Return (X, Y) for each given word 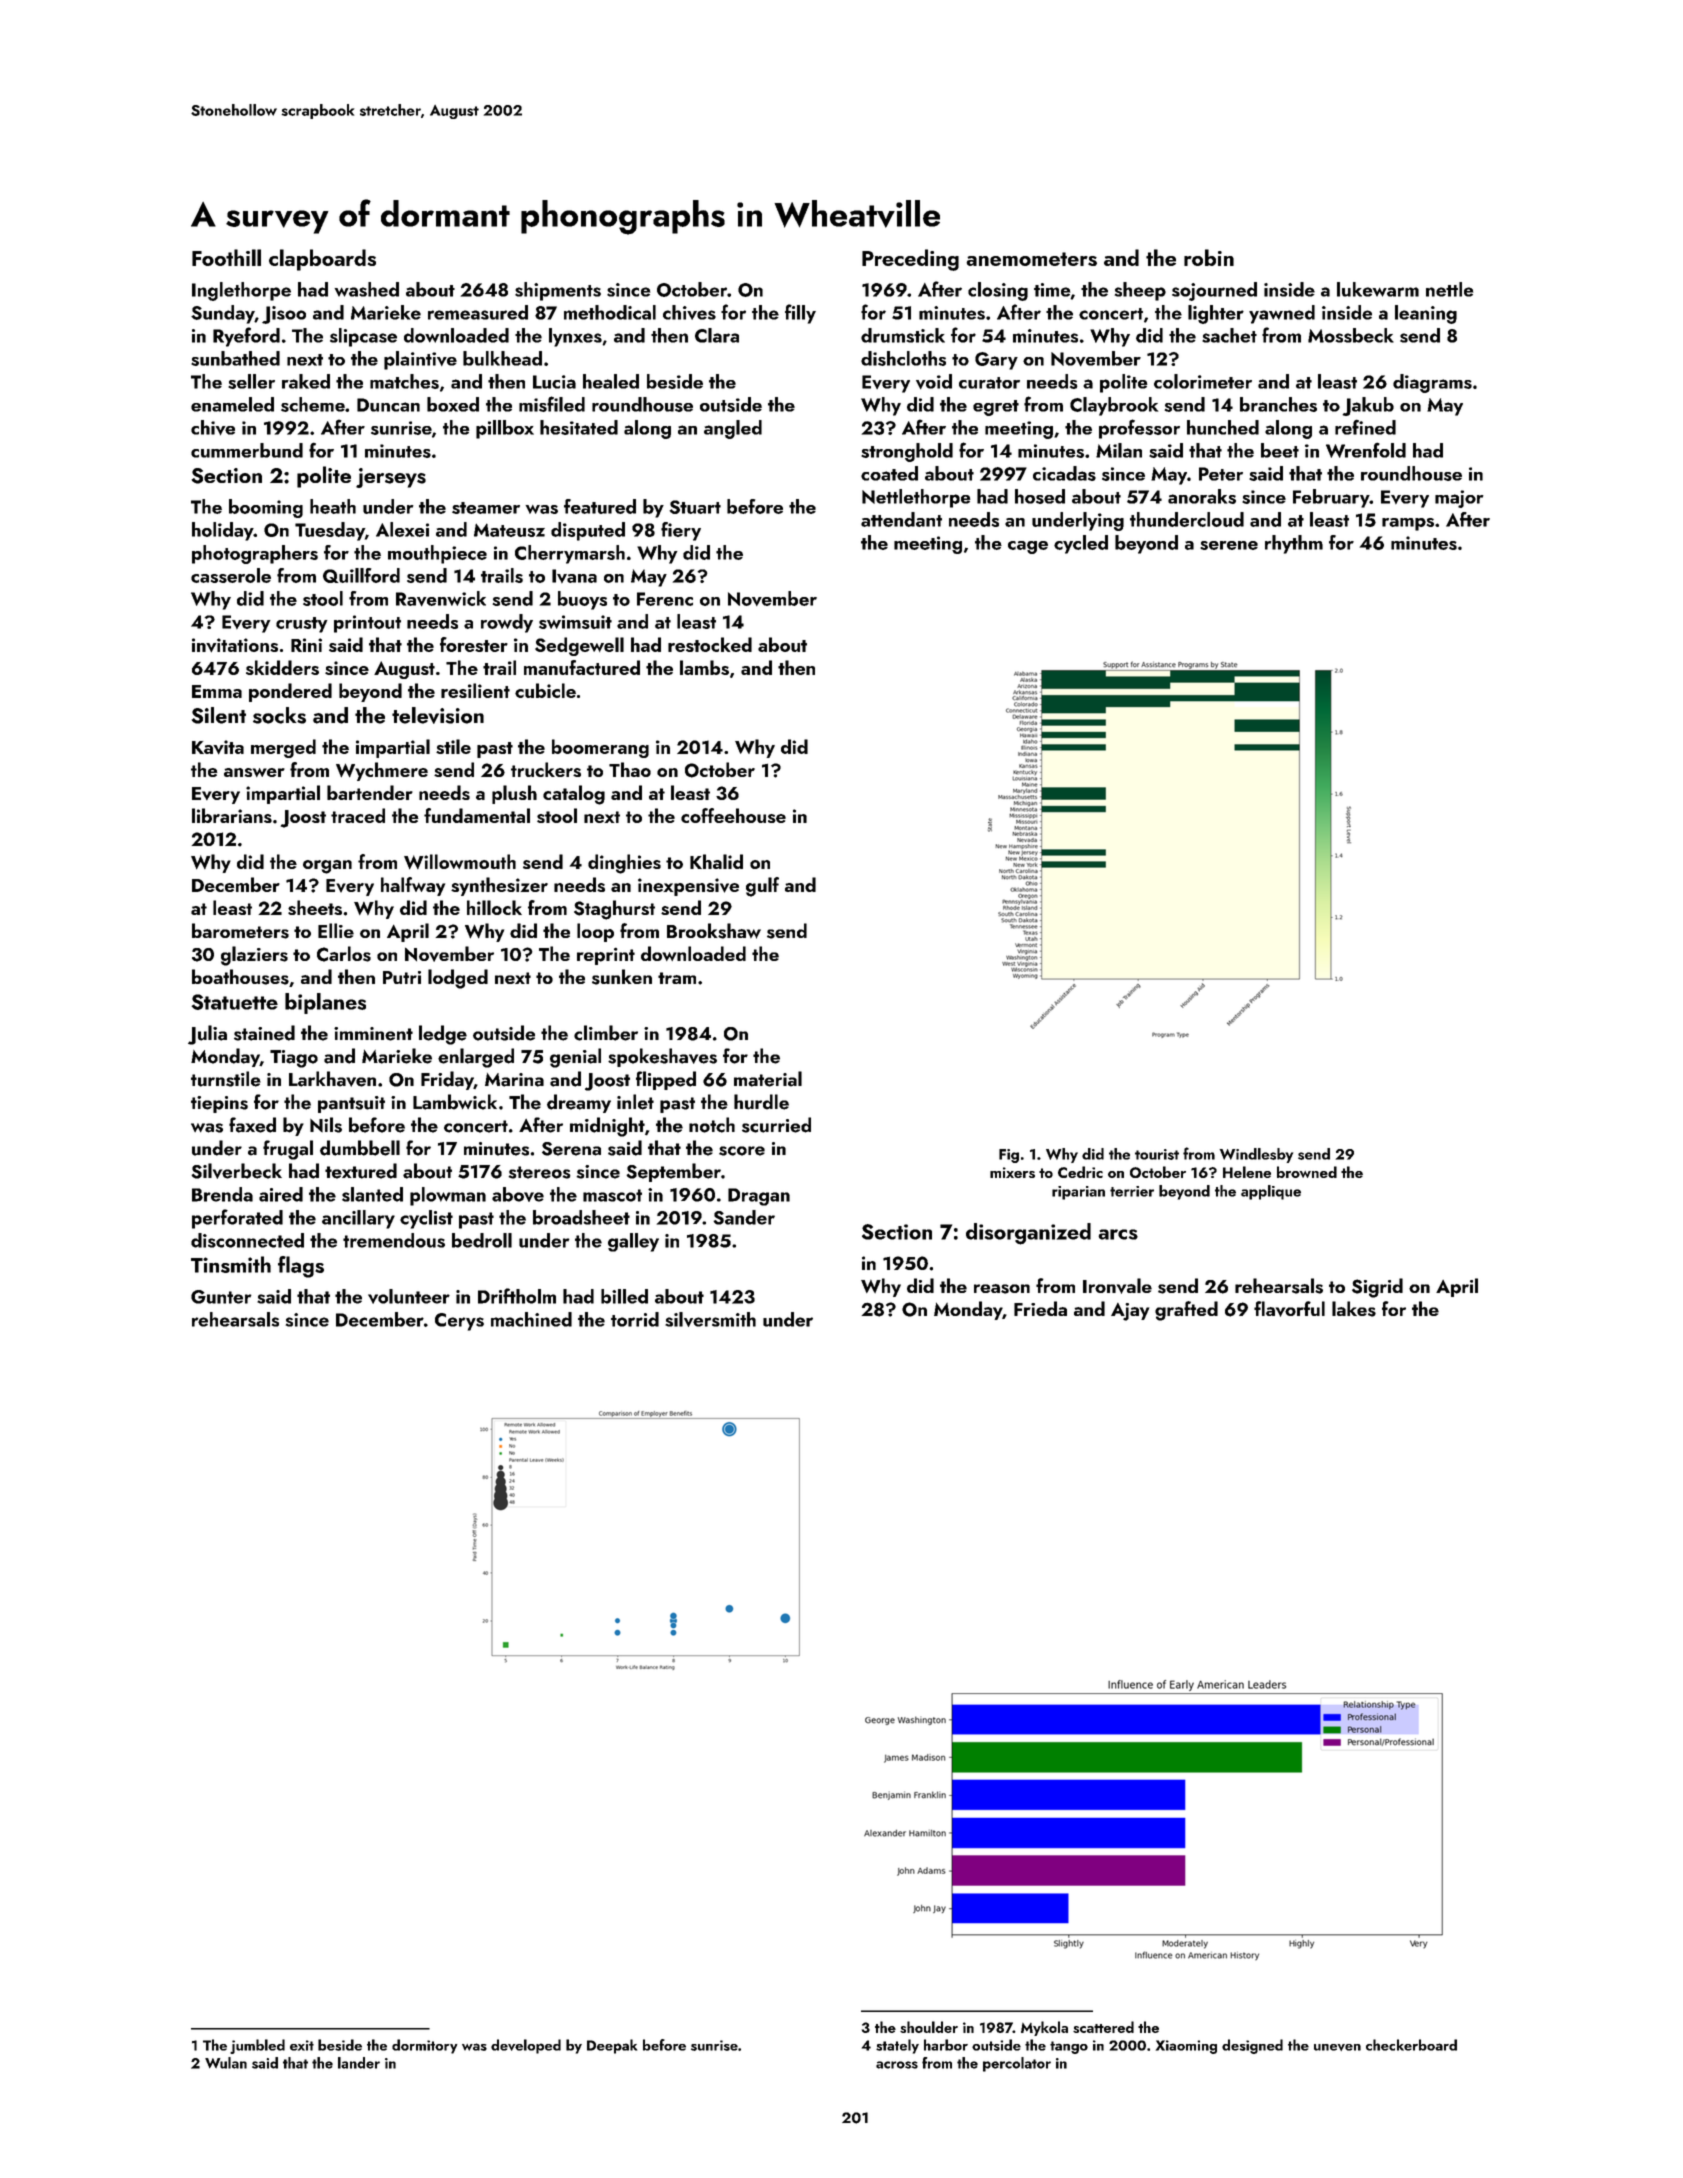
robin (1209, 257)
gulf (762, 887)
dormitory (424, 2046)
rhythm (1294, 544)
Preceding (910, 260)
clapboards (322, 260)
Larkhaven (332, 1079)
